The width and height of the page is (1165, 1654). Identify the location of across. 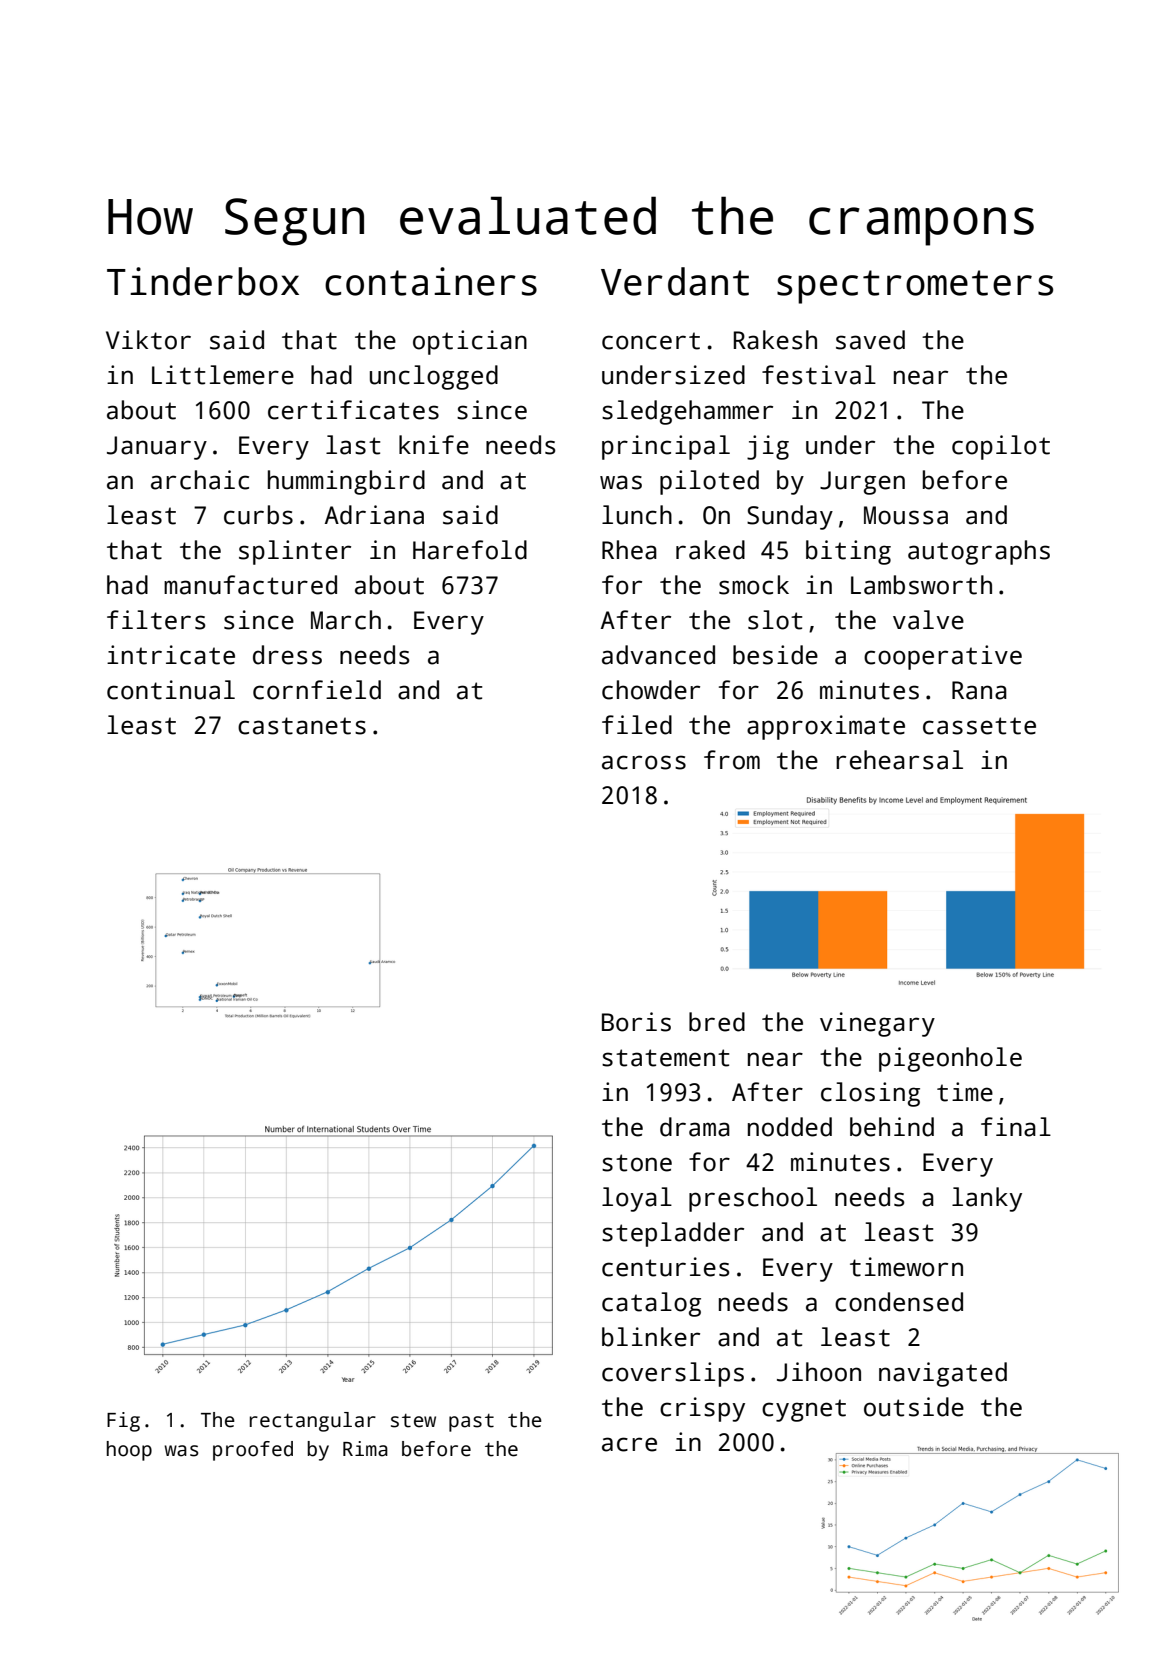
(644, 762).
